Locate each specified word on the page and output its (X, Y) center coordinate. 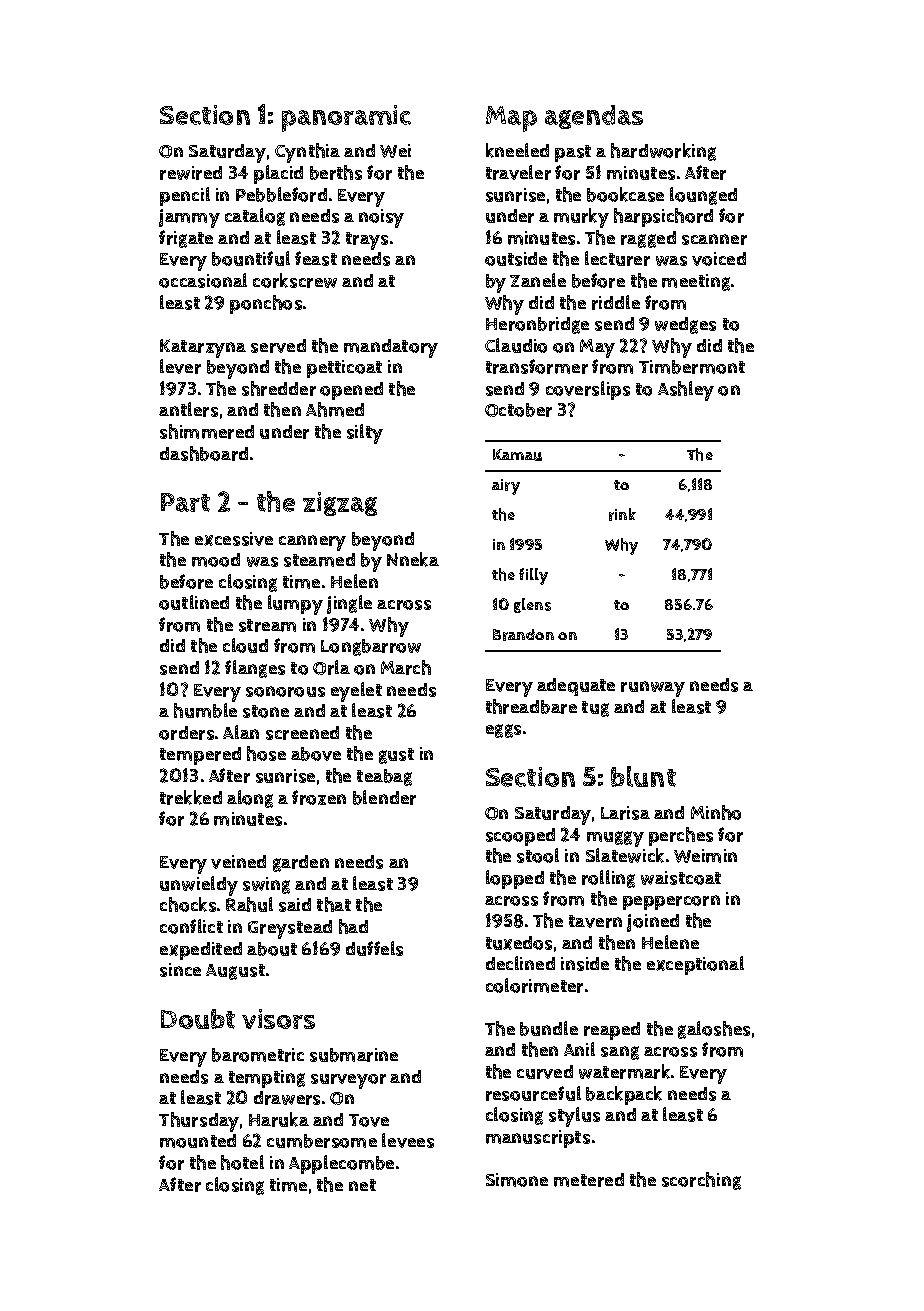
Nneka (413, 559)
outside (516, 259)
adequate (576, 687)
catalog (255, 217)
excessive (234, 539)
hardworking (663, 152)
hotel (242, 1162)
